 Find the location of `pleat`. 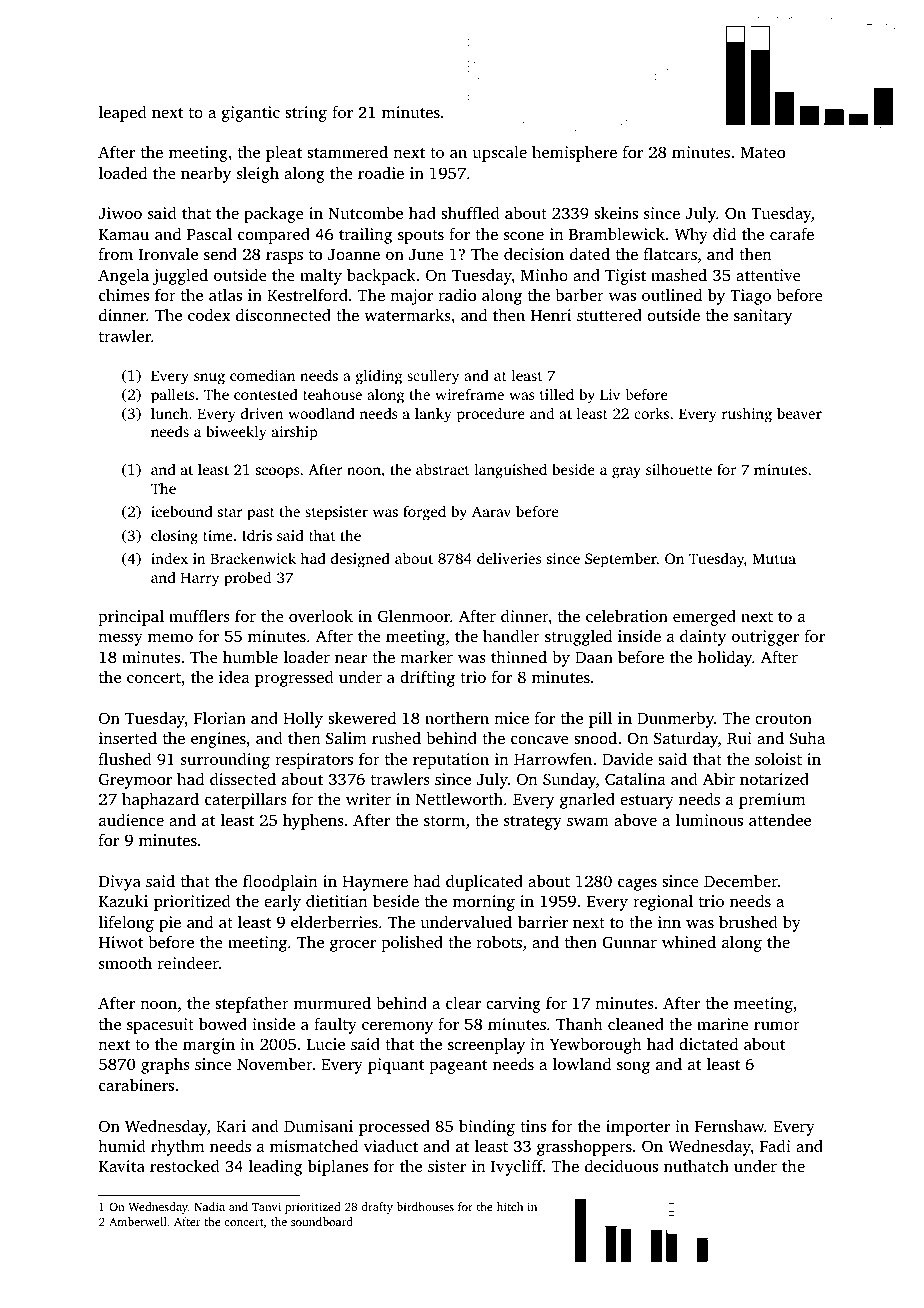

pleat is located at coordinates (284, 153).
